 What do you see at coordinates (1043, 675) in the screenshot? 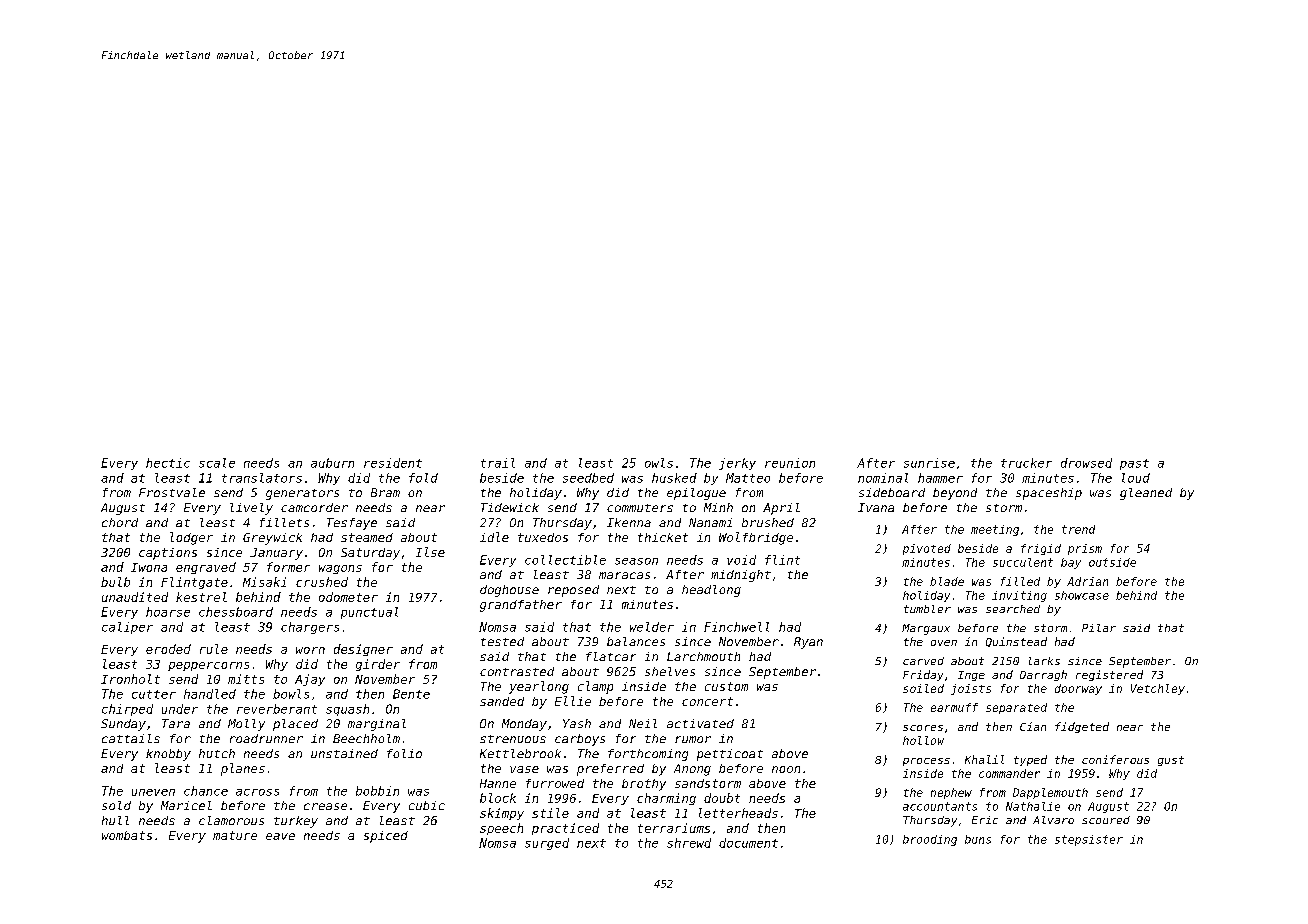
I see `Darragh` at bounding box center [1043, 675].
